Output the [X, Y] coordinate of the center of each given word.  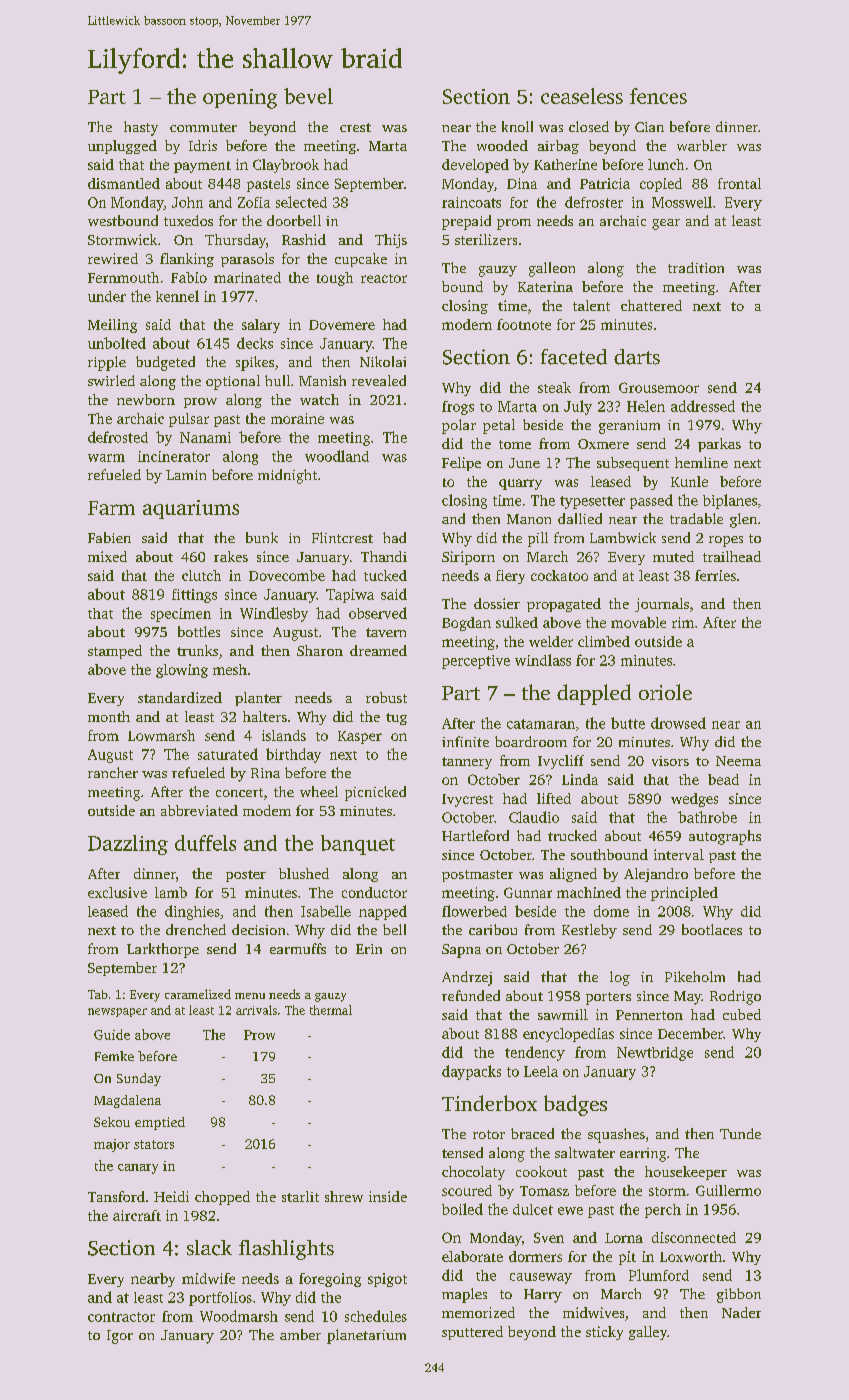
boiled [462, 1209]
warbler [702, 145]
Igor [120, 1337]
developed [475, 166]
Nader [741, 1312]
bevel [308, 96]
